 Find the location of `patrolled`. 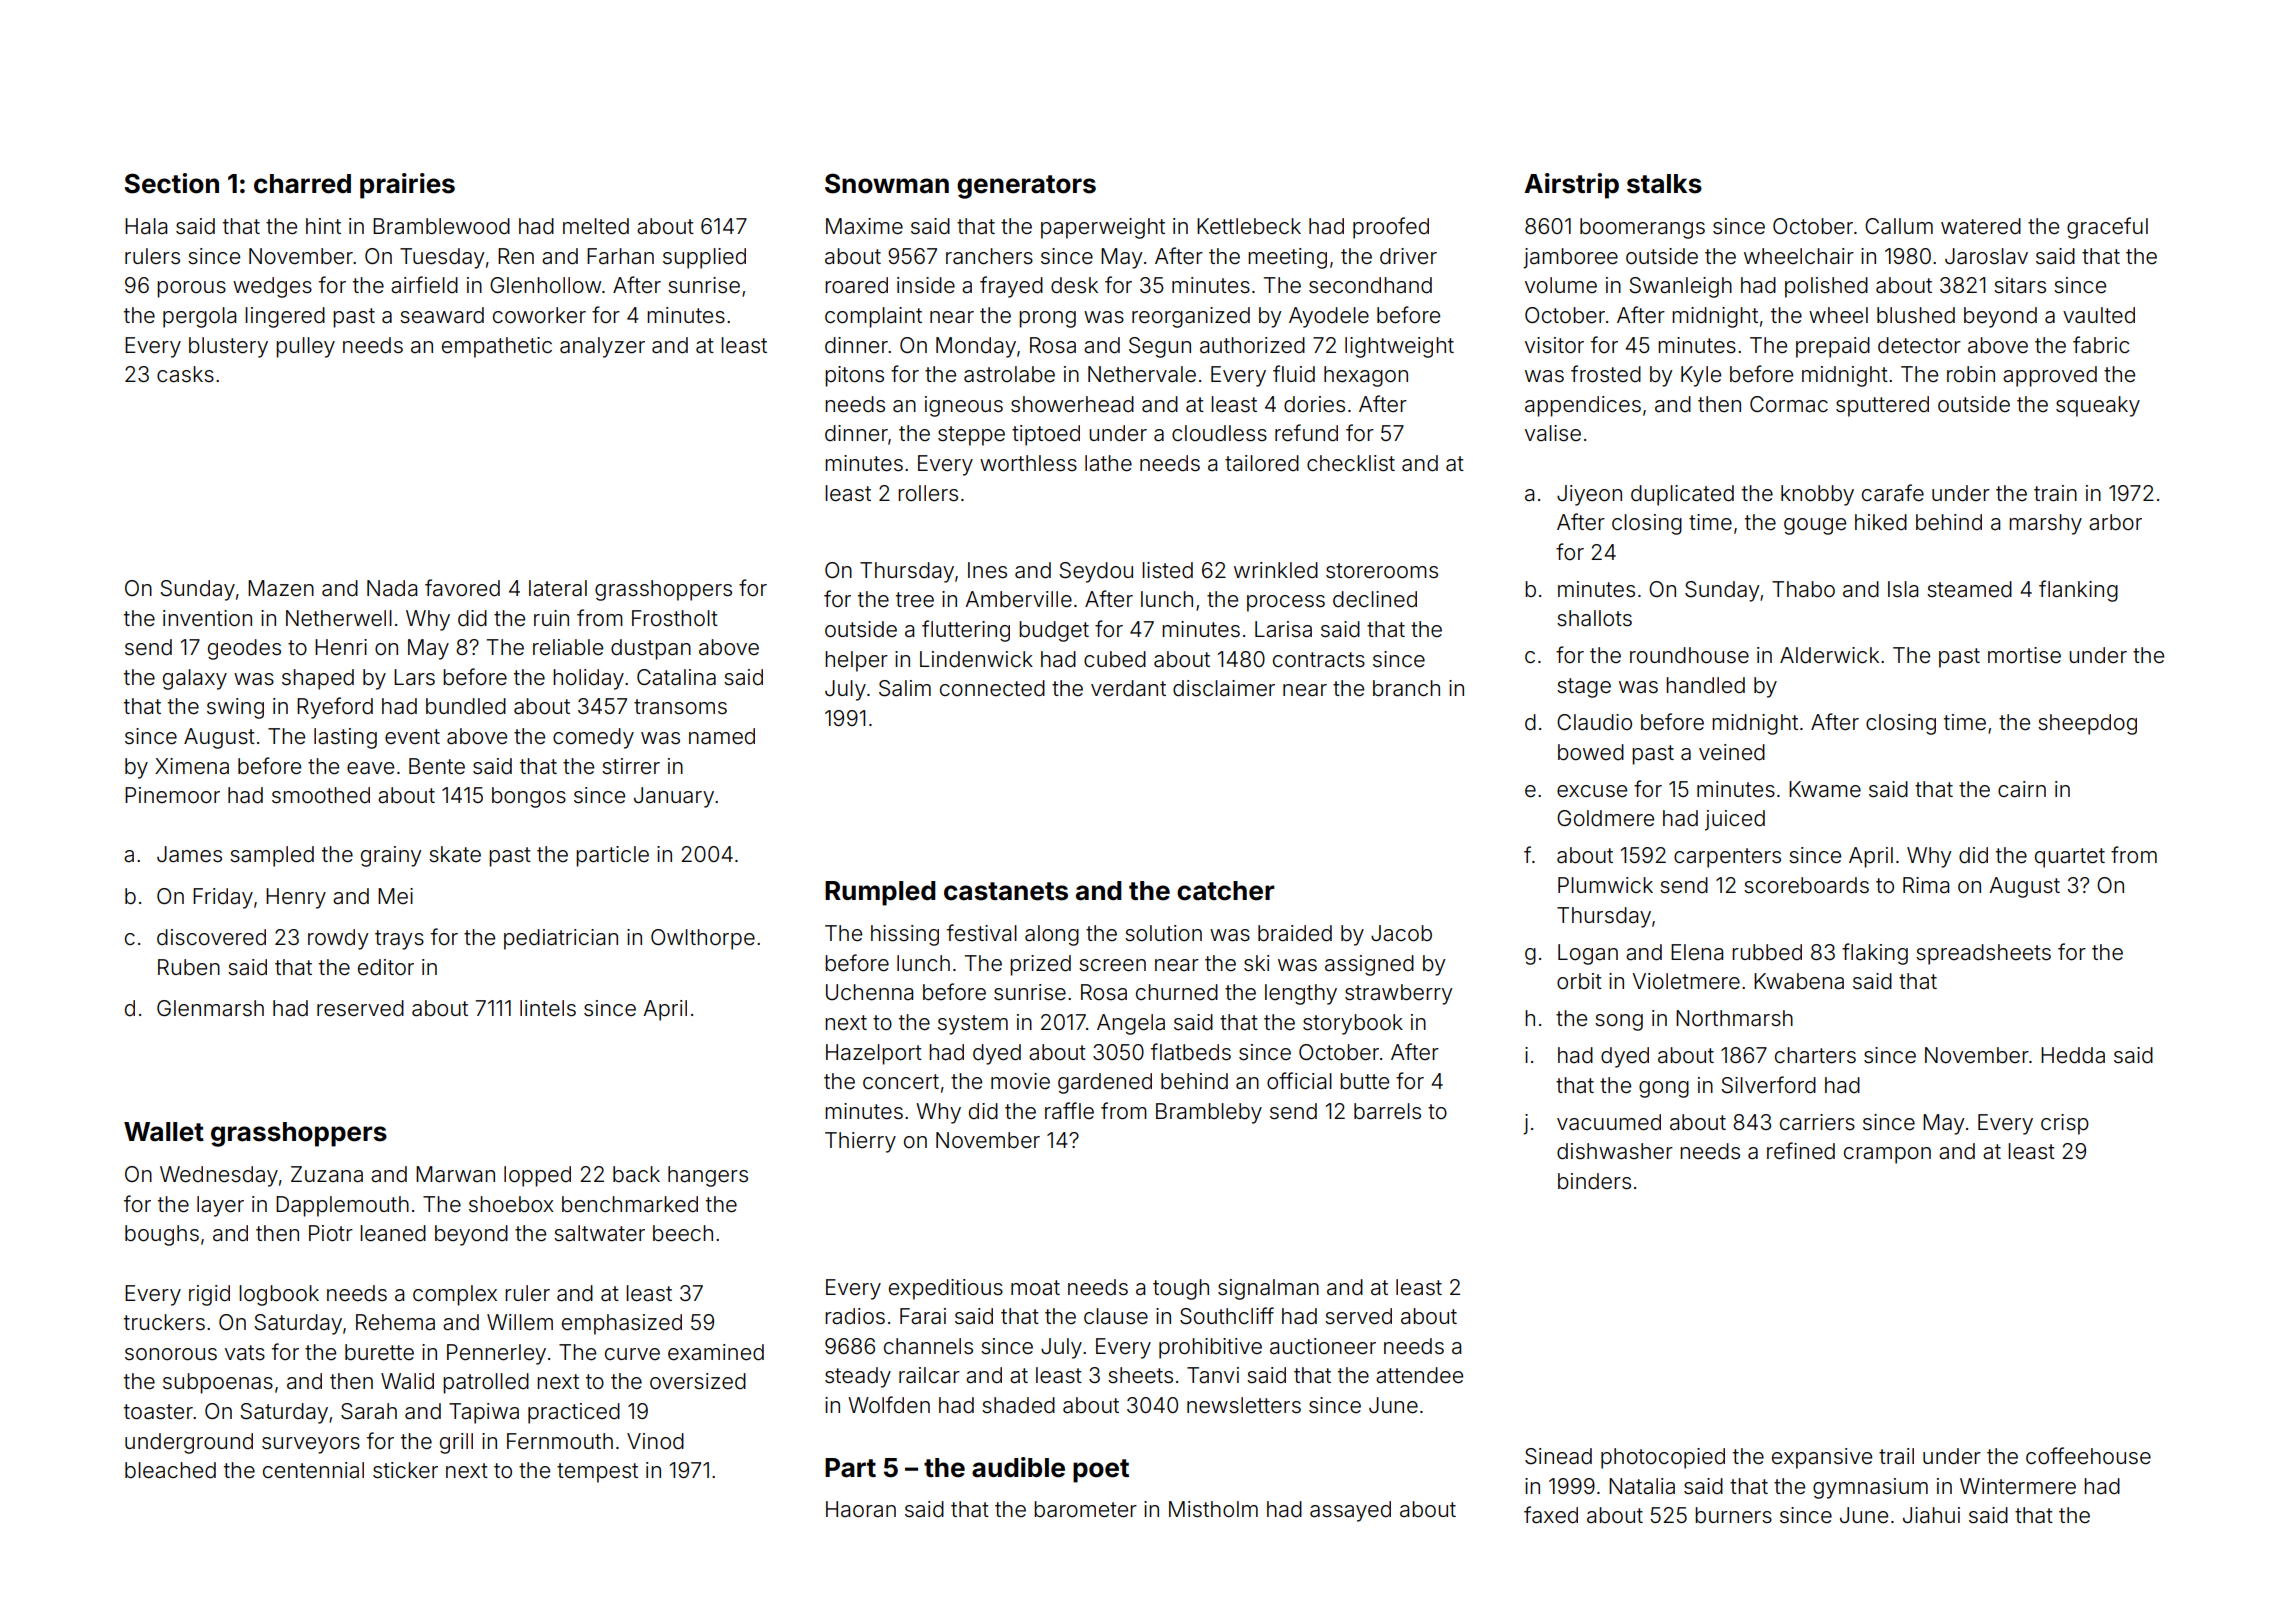

patrolled is located at coordinates (486, 1383).
